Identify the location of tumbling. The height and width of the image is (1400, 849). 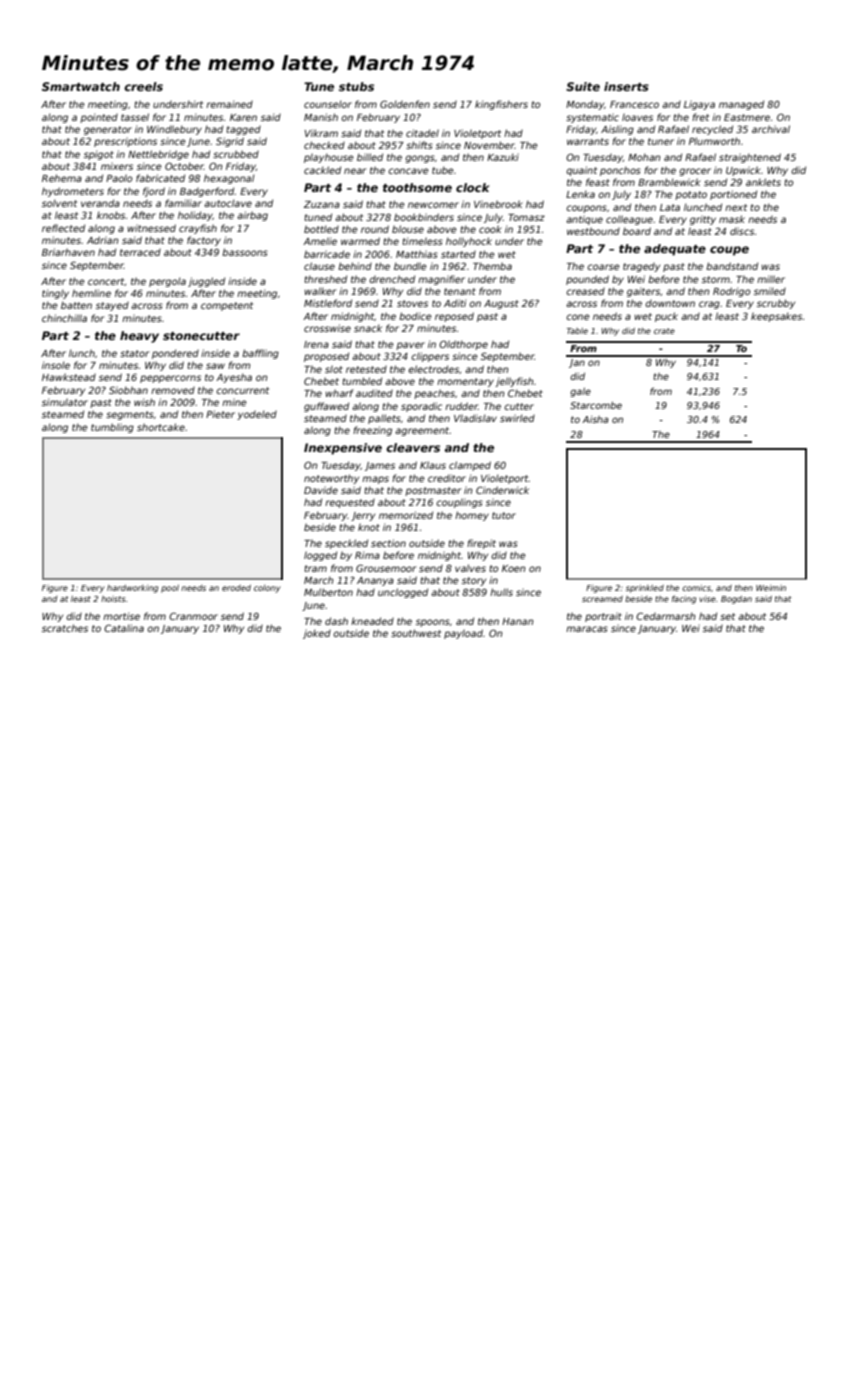
(112, 428).
